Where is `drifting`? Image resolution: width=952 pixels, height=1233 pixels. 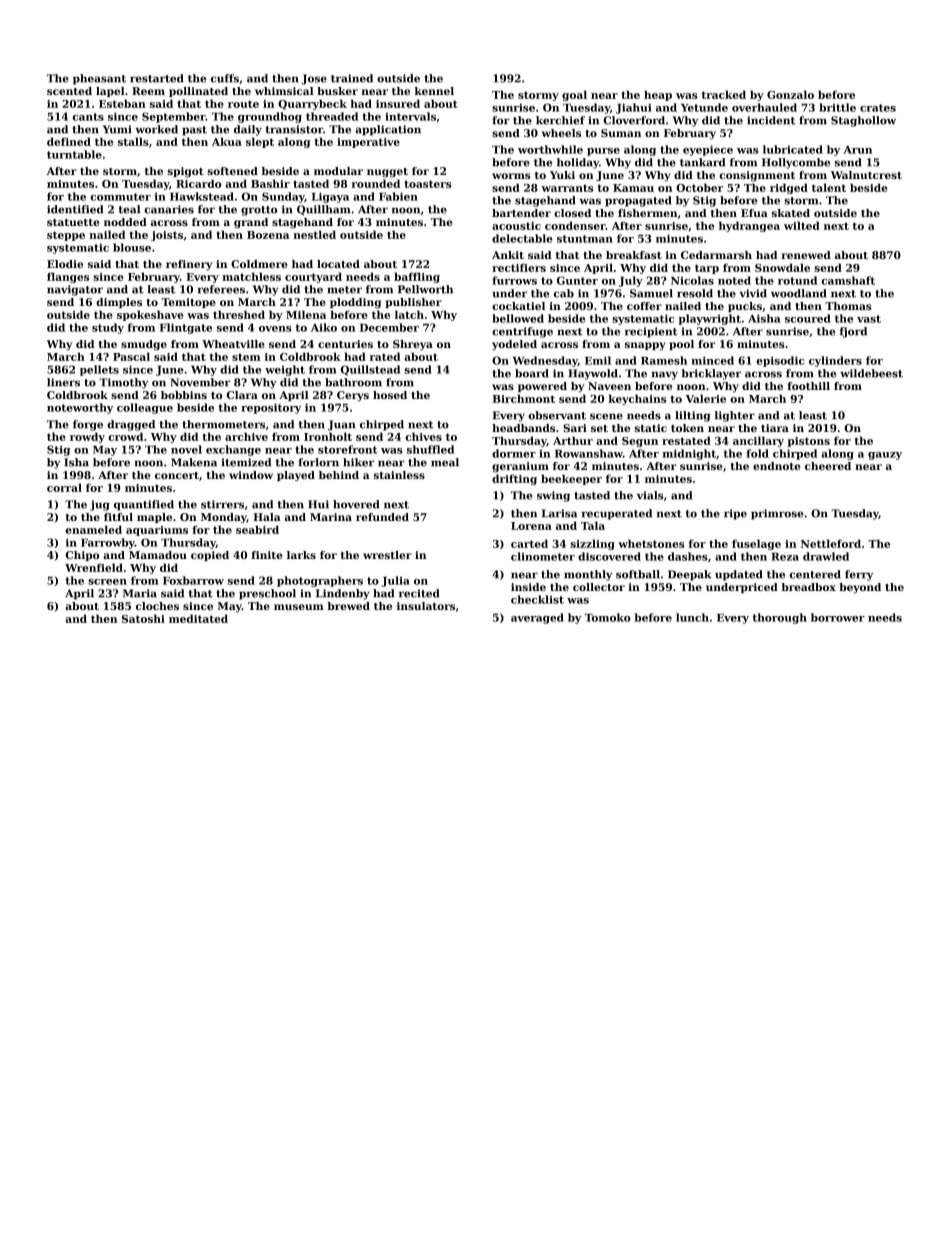
drifting is located at coordinates (514, 479).
